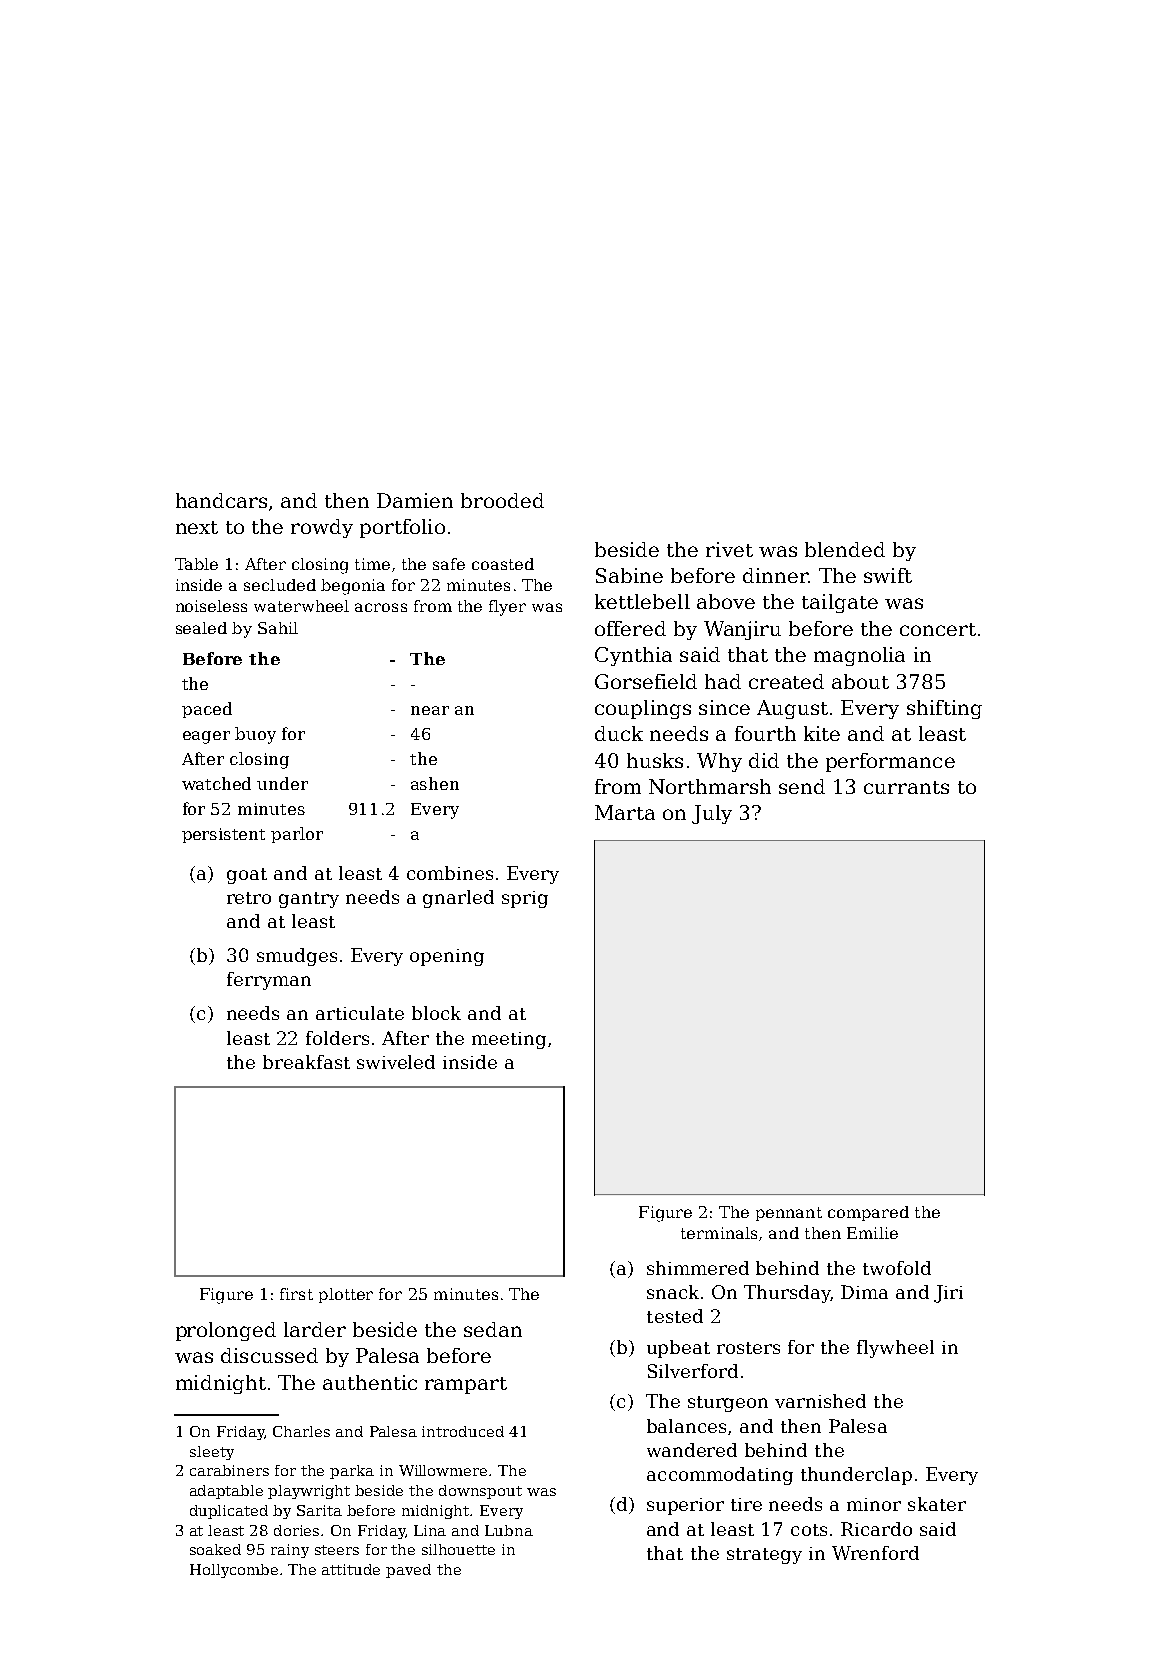  Describe the element at coordinates (897, 1268) in the image. I see `twofold` at that location.
